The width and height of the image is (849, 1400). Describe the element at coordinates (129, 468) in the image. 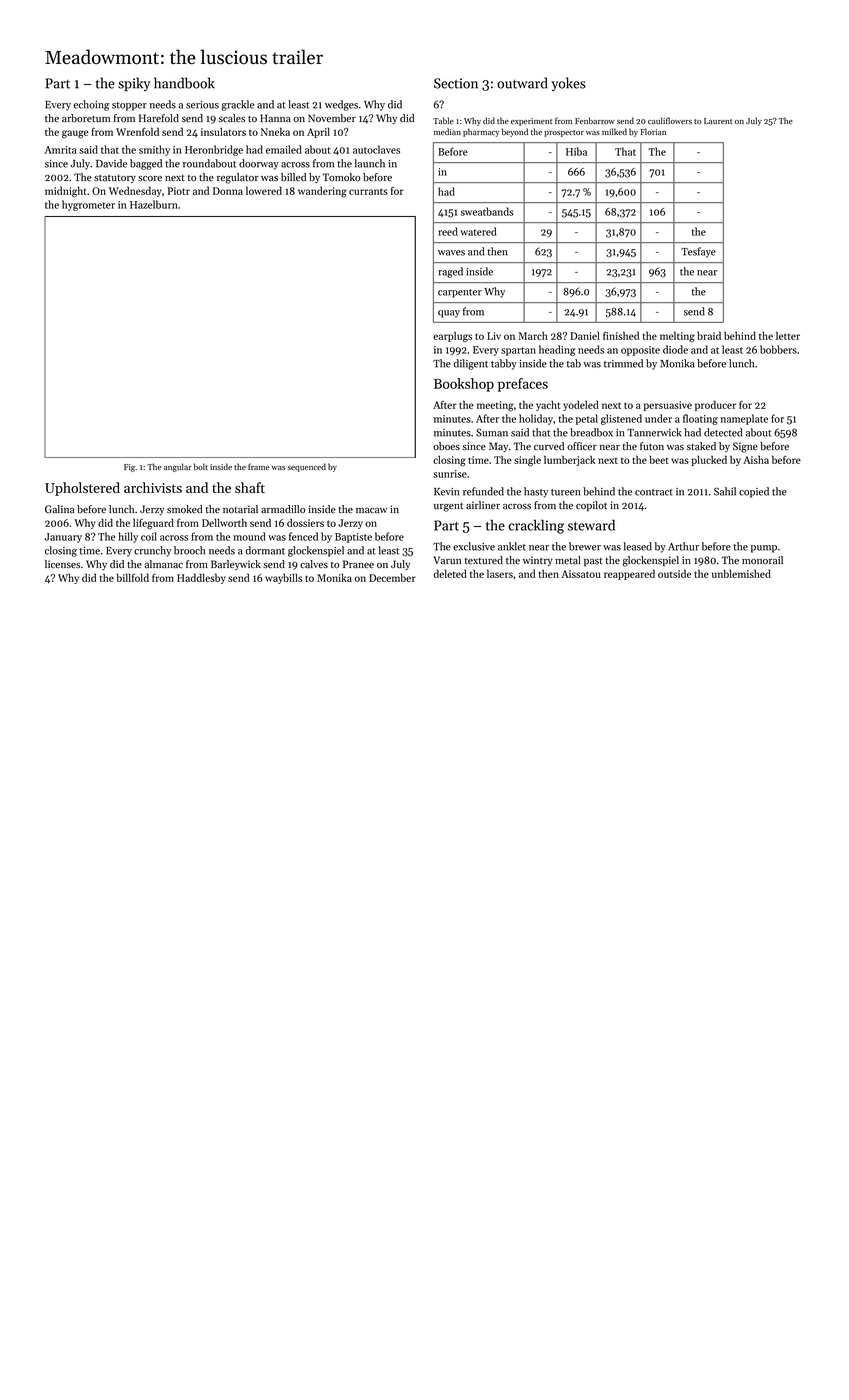

I see `Fig` at that location.
